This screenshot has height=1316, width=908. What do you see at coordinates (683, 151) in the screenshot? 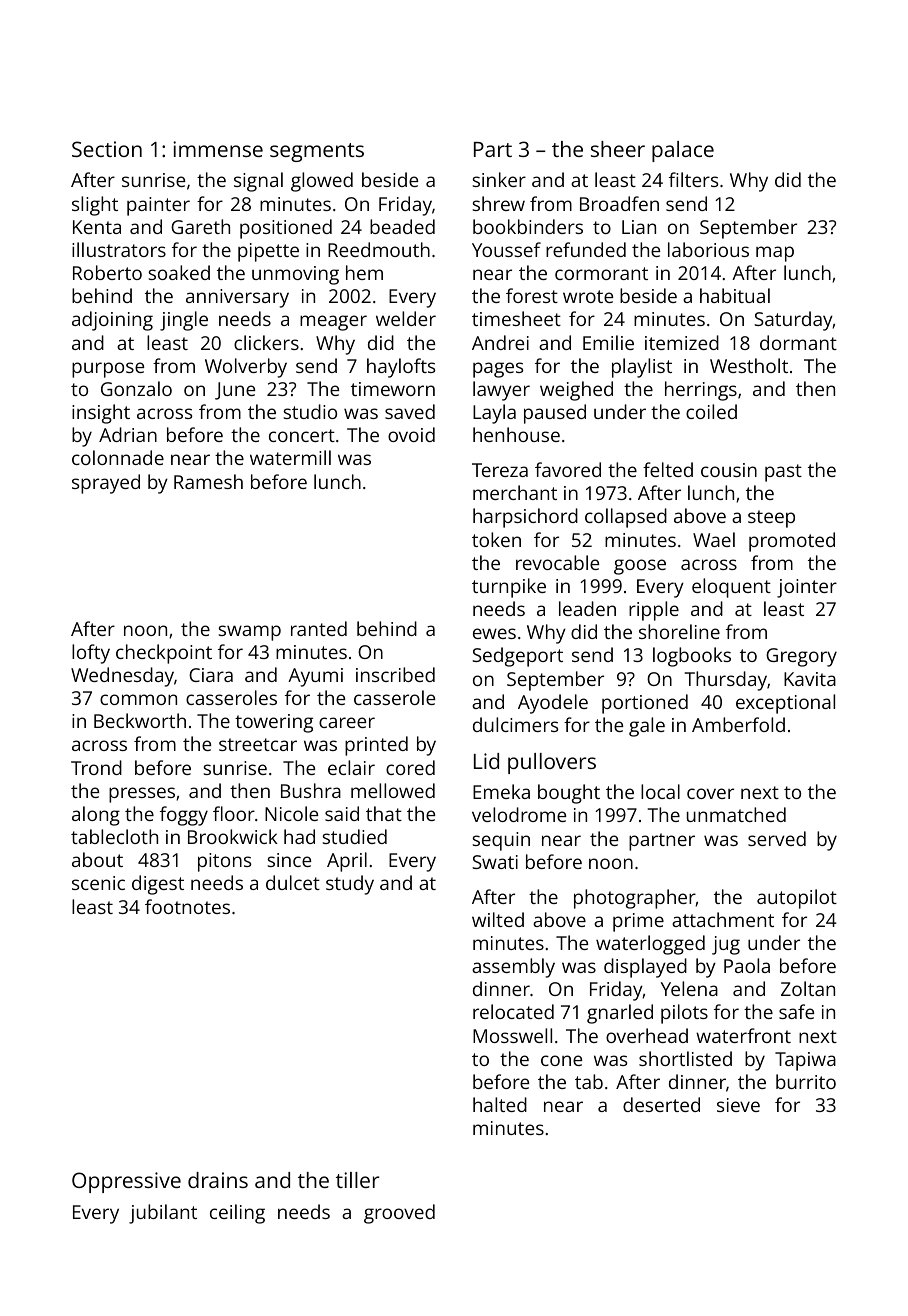
I see `palace` at bounding box center [683, 151].
